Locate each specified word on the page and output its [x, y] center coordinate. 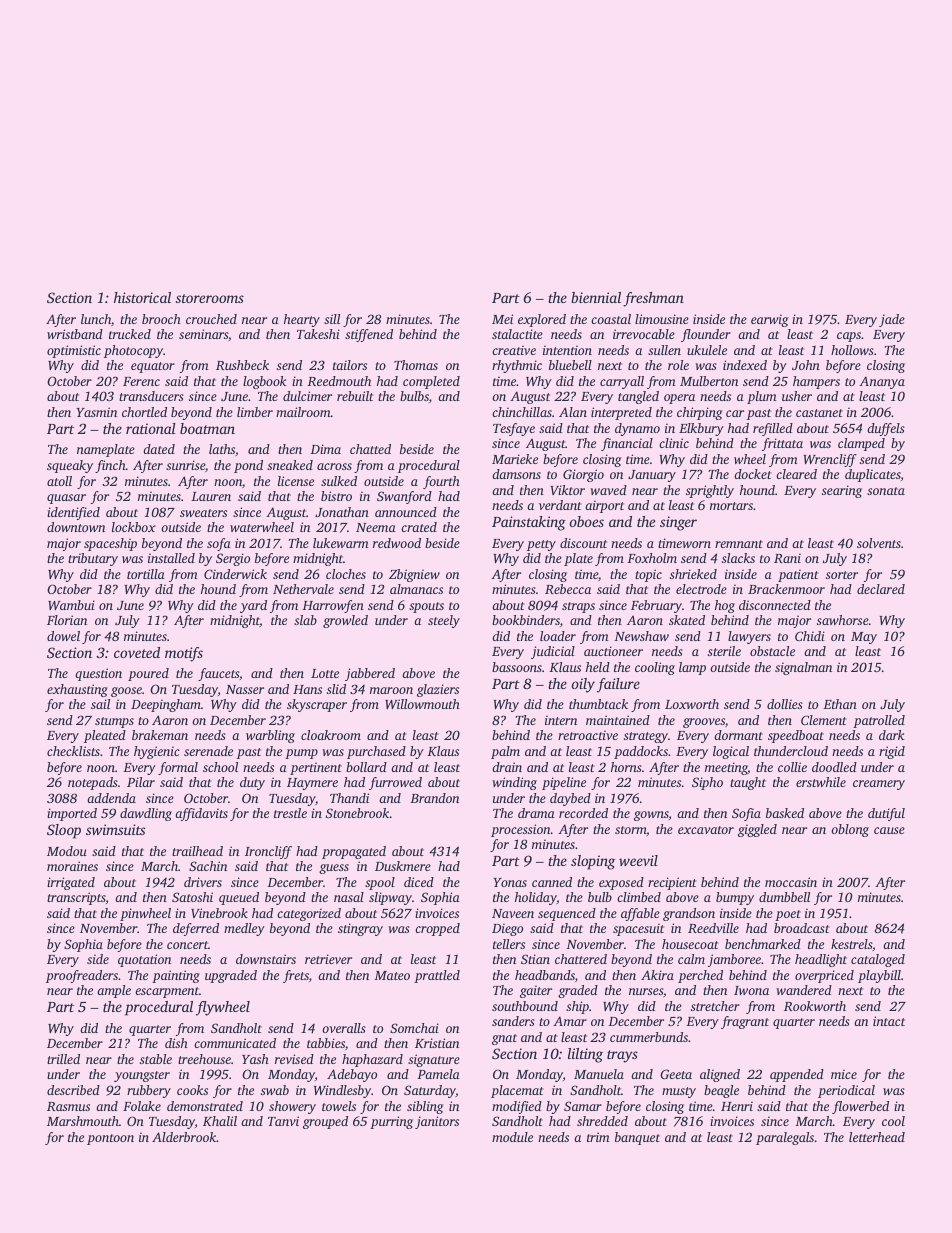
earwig [769, 320]
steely [444, 621]
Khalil [220, 1121]
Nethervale [303, 589]
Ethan [840, 704]
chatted [370, 449]
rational [151, 428]
